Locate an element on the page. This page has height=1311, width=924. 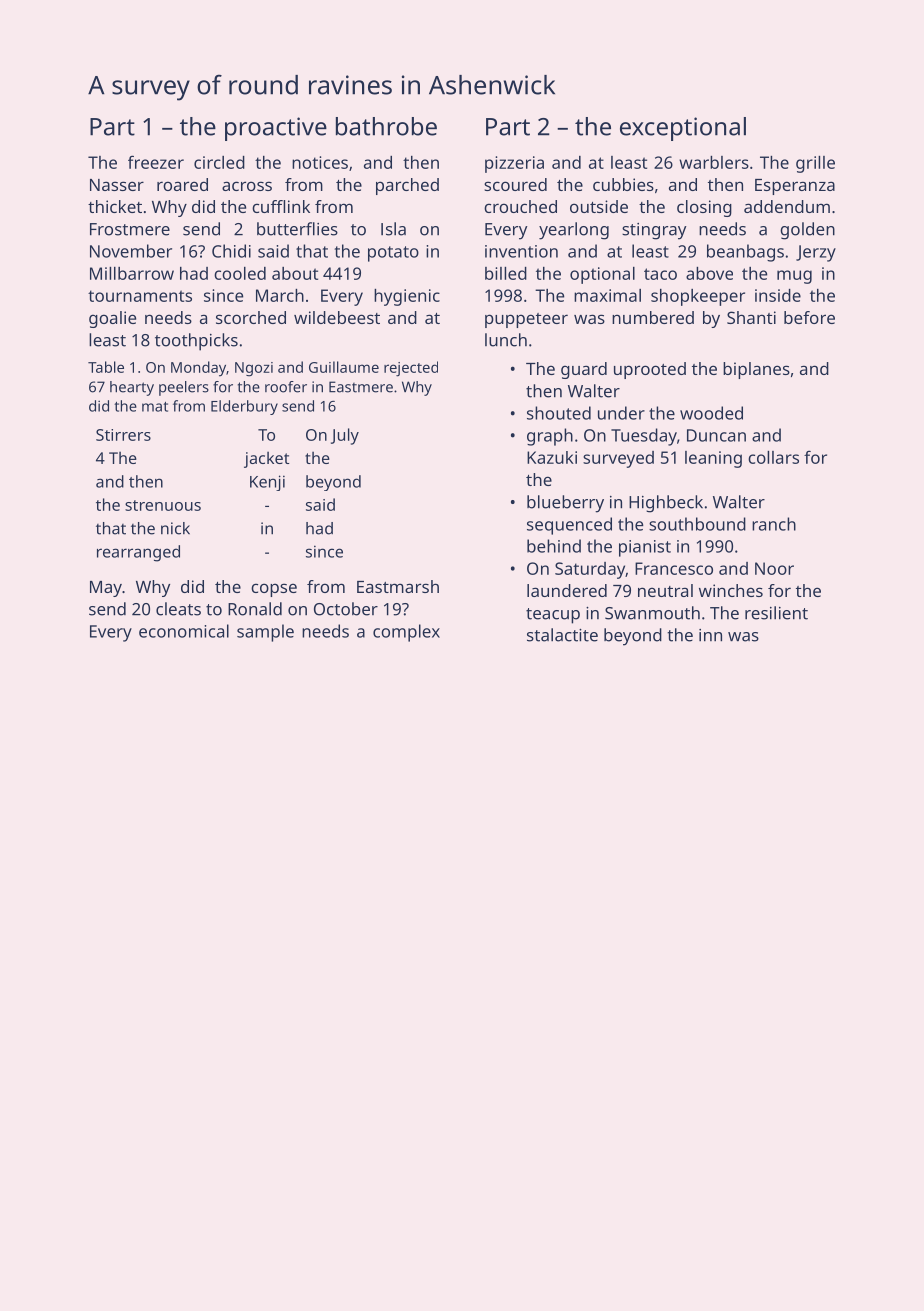
rejected is located at coordinates (411, 369).
